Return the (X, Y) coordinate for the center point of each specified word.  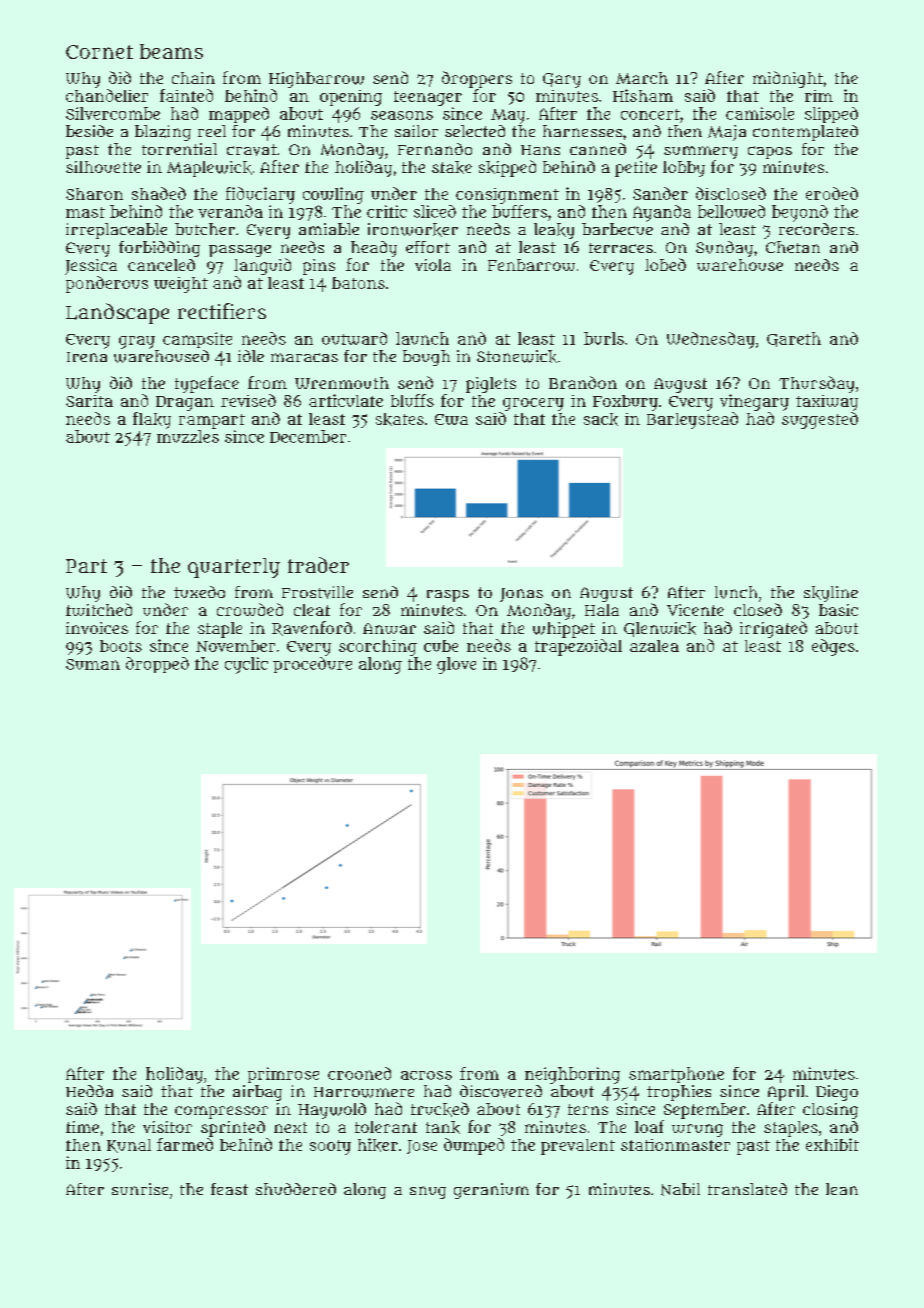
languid (262, 266)
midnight (788, 79)
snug (428, 1192)
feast (229, 1189)
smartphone (676, 1075)
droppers (477, 79)
